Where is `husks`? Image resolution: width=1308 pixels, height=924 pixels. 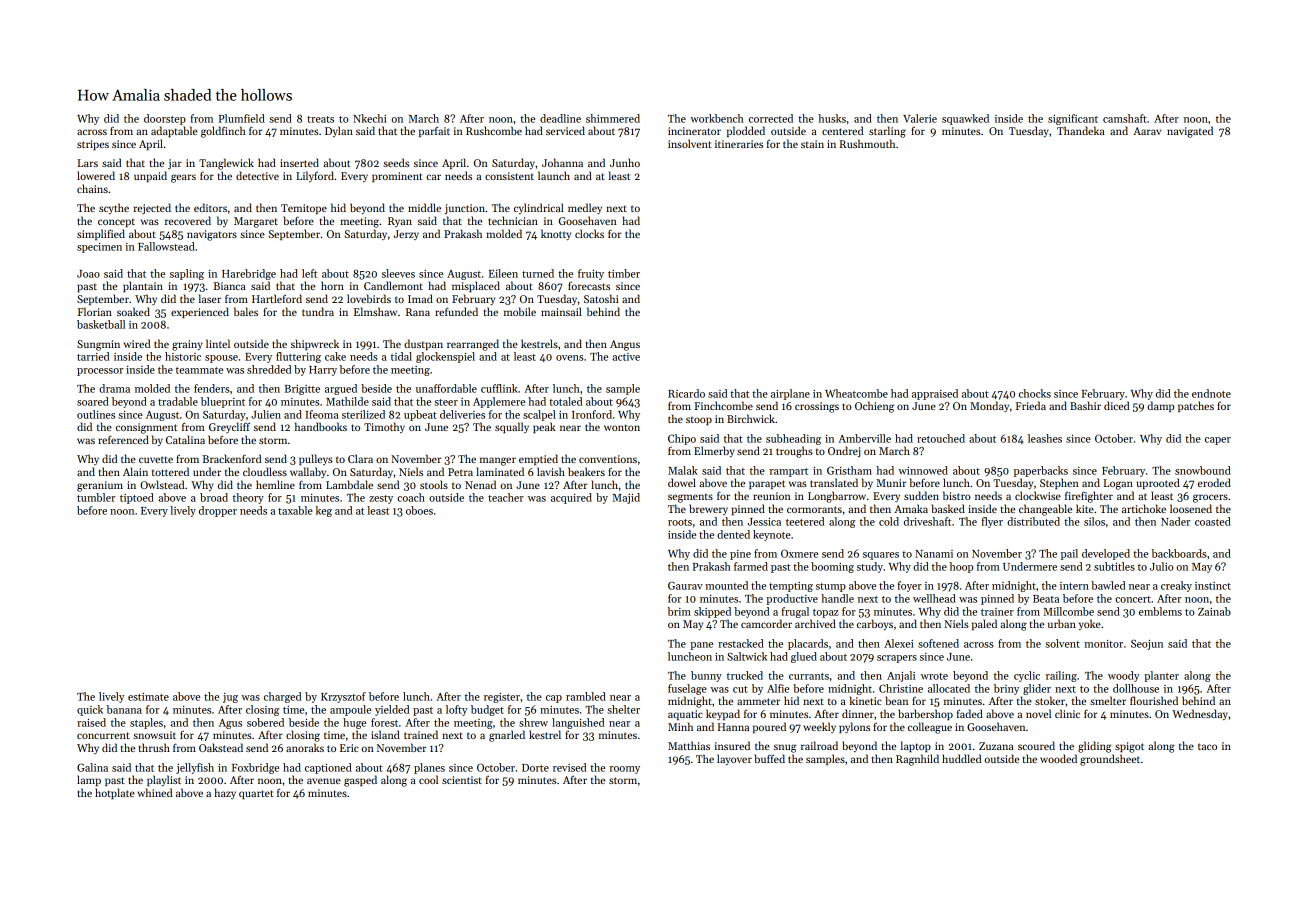
husks is located at coordinates (832, 118).
